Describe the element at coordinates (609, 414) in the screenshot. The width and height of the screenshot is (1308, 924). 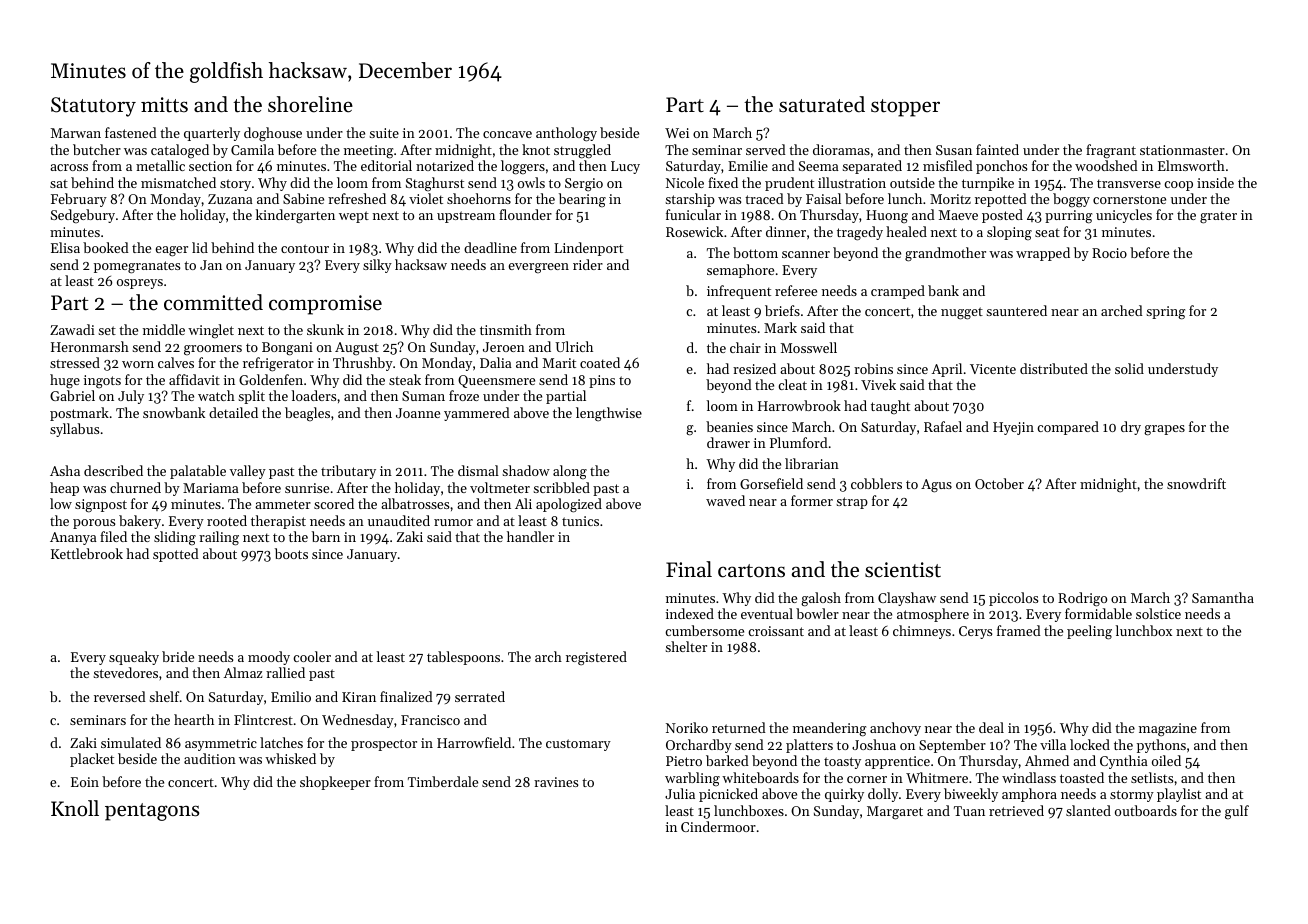
I see `lengthwise` at that location.
